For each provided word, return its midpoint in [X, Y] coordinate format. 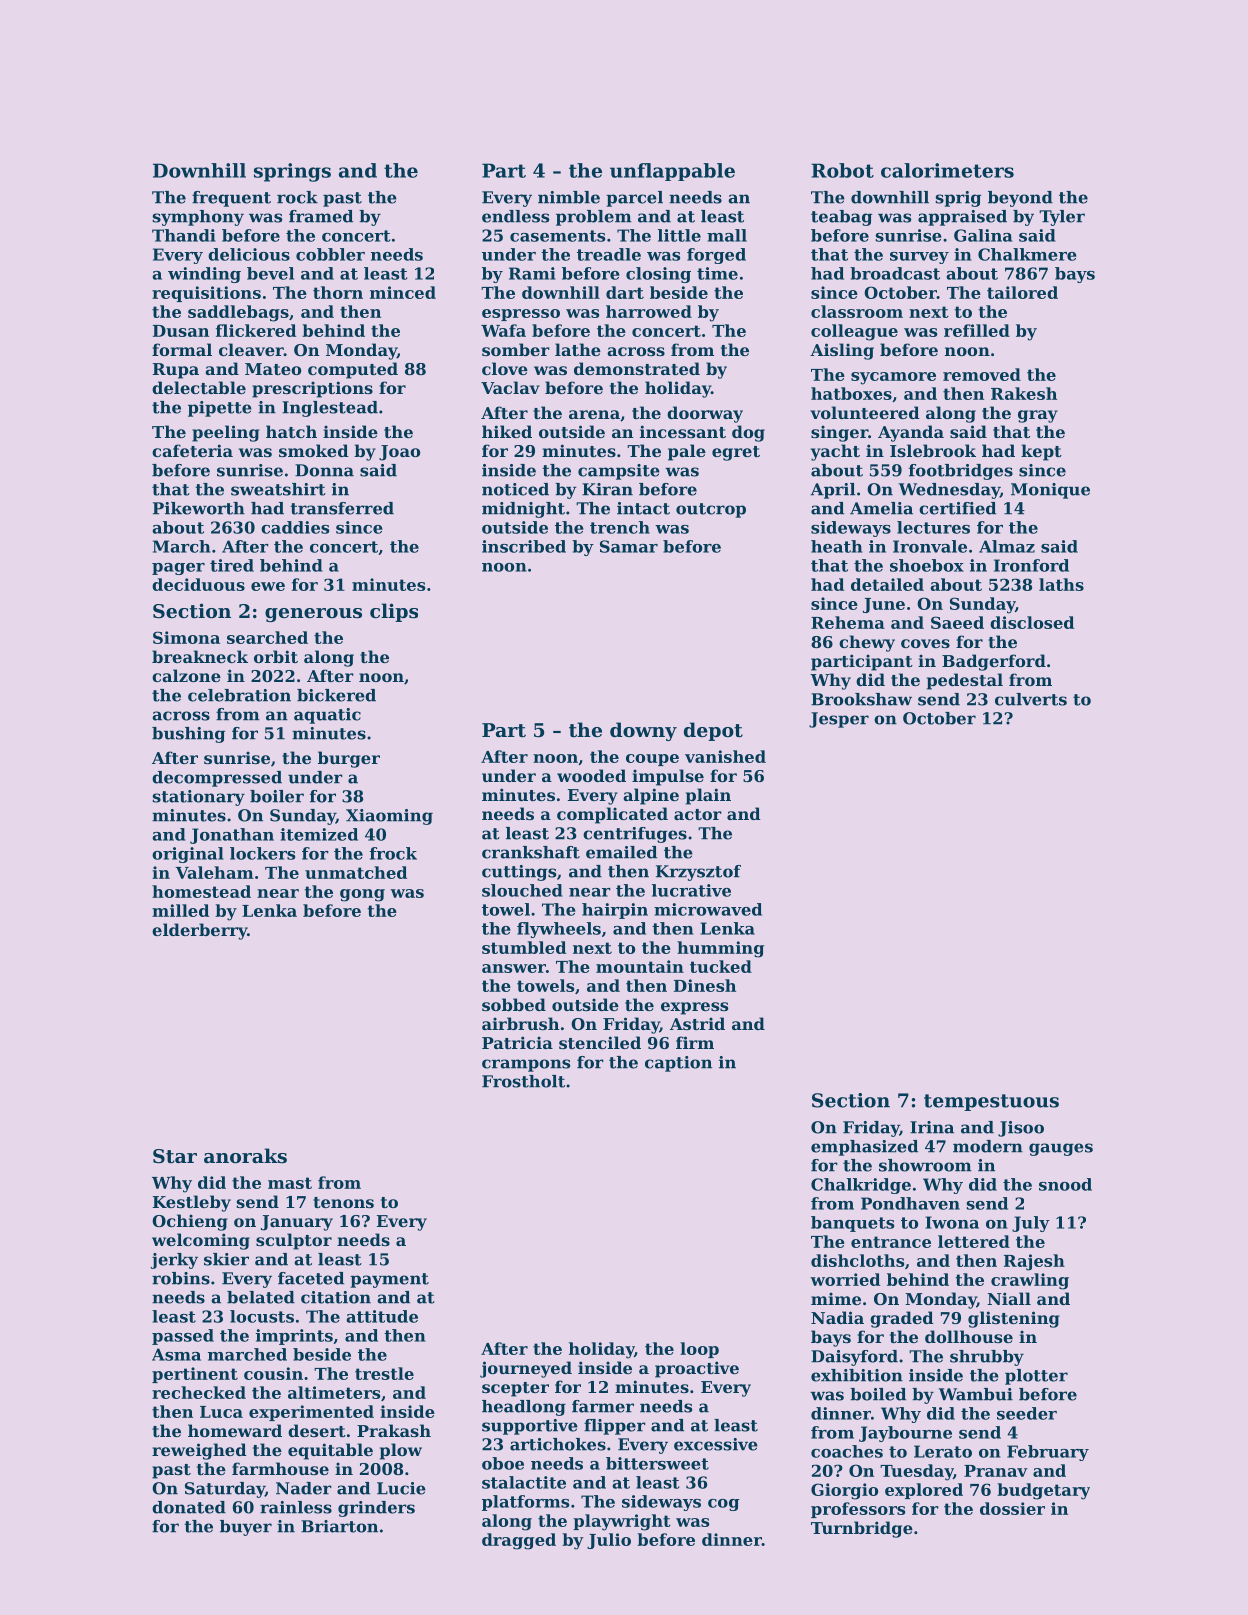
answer [514, 968]
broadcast [895, 273]
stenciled [600, 1042]
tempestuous [991, 1102]
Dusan [181, 331]
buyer [246, 1528]
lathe [578, 349]
